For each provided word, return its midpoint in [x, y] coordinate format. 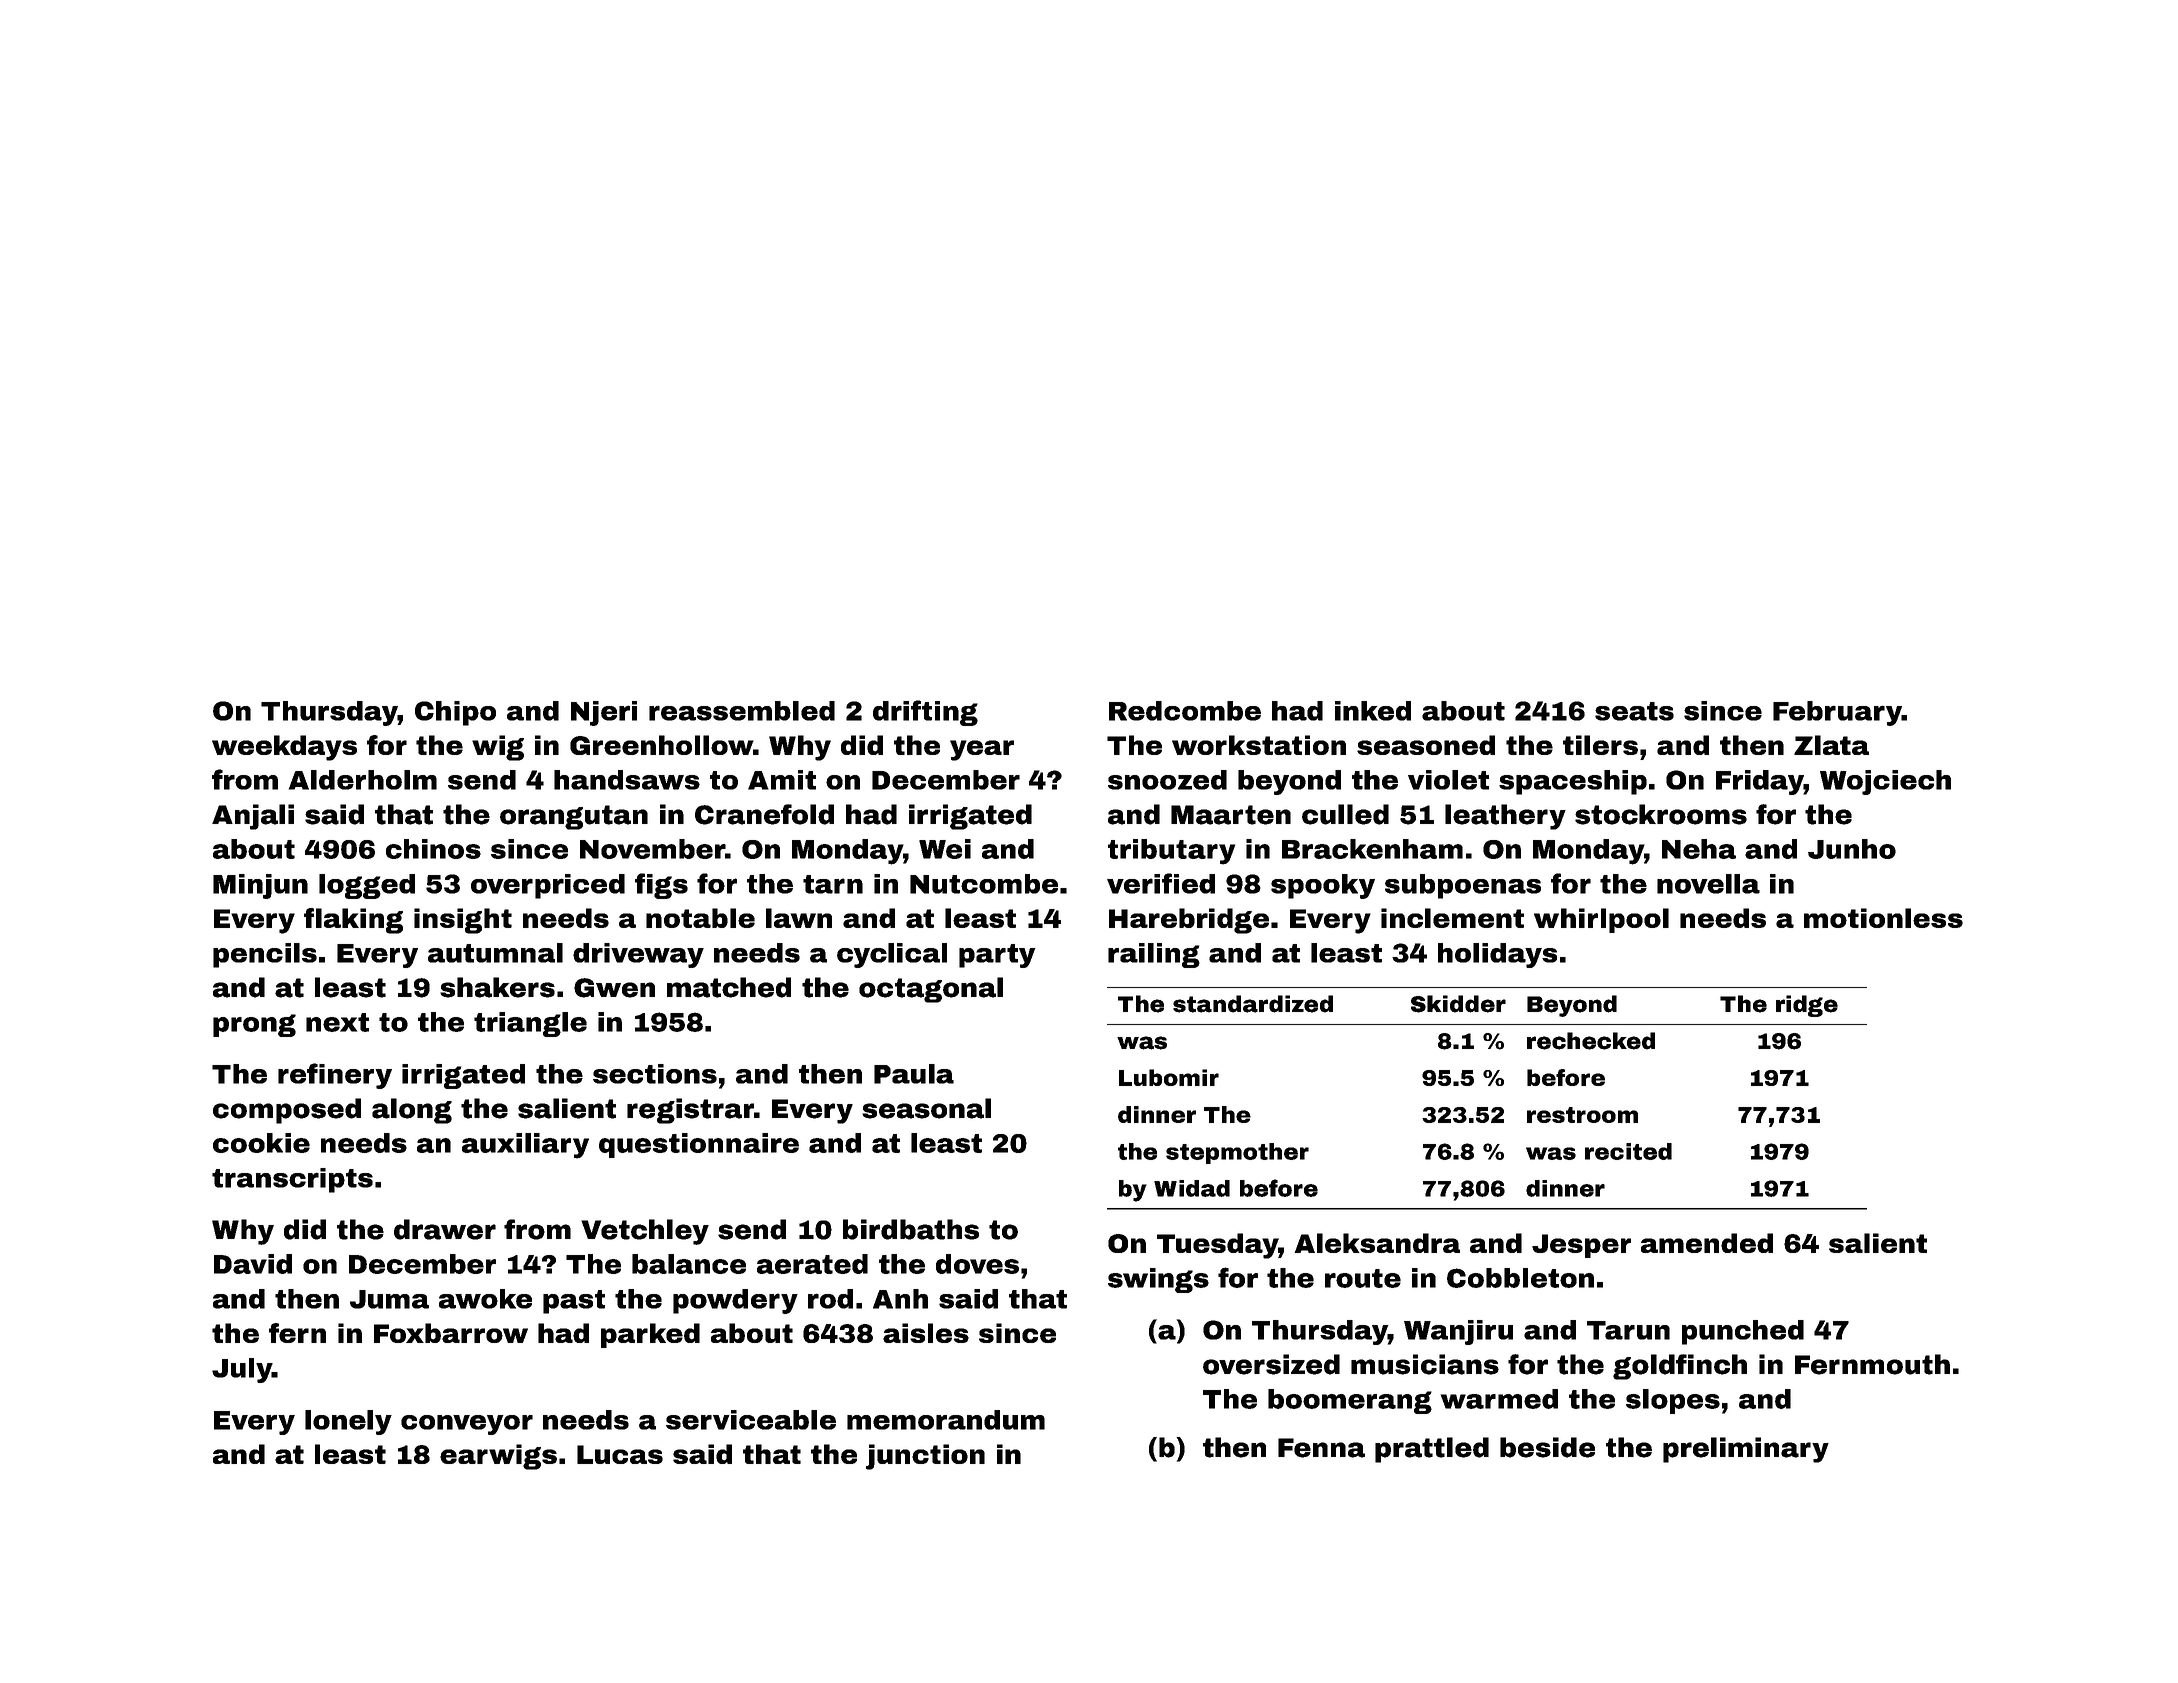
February [1837, 713]
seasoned [1426, 745]
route [1363, 1278]
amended [1707, 1243]
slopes [1673, 1401]
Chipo [455, 713]
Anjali [253, 817]
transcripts [292, 1180]
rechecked [1591, 1041]
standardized [1253, 1004]
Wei [945, 849]
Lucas [620, 1454]
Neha [1699, 849]
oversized [1271, 1364]
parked [650, 1335]
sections [655, 1074]
